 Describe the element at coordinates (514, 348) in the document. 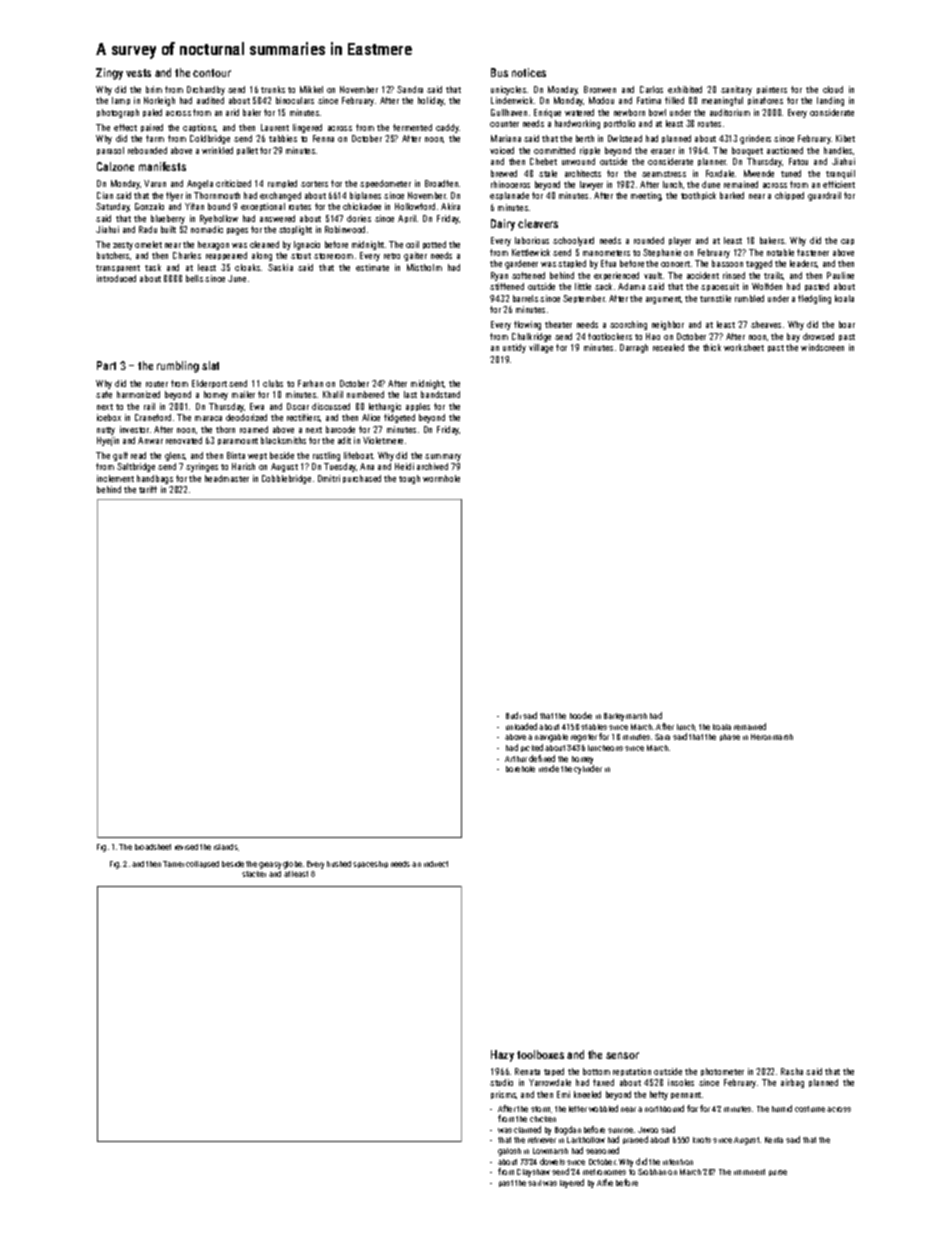

I see `untidy` at that location.
